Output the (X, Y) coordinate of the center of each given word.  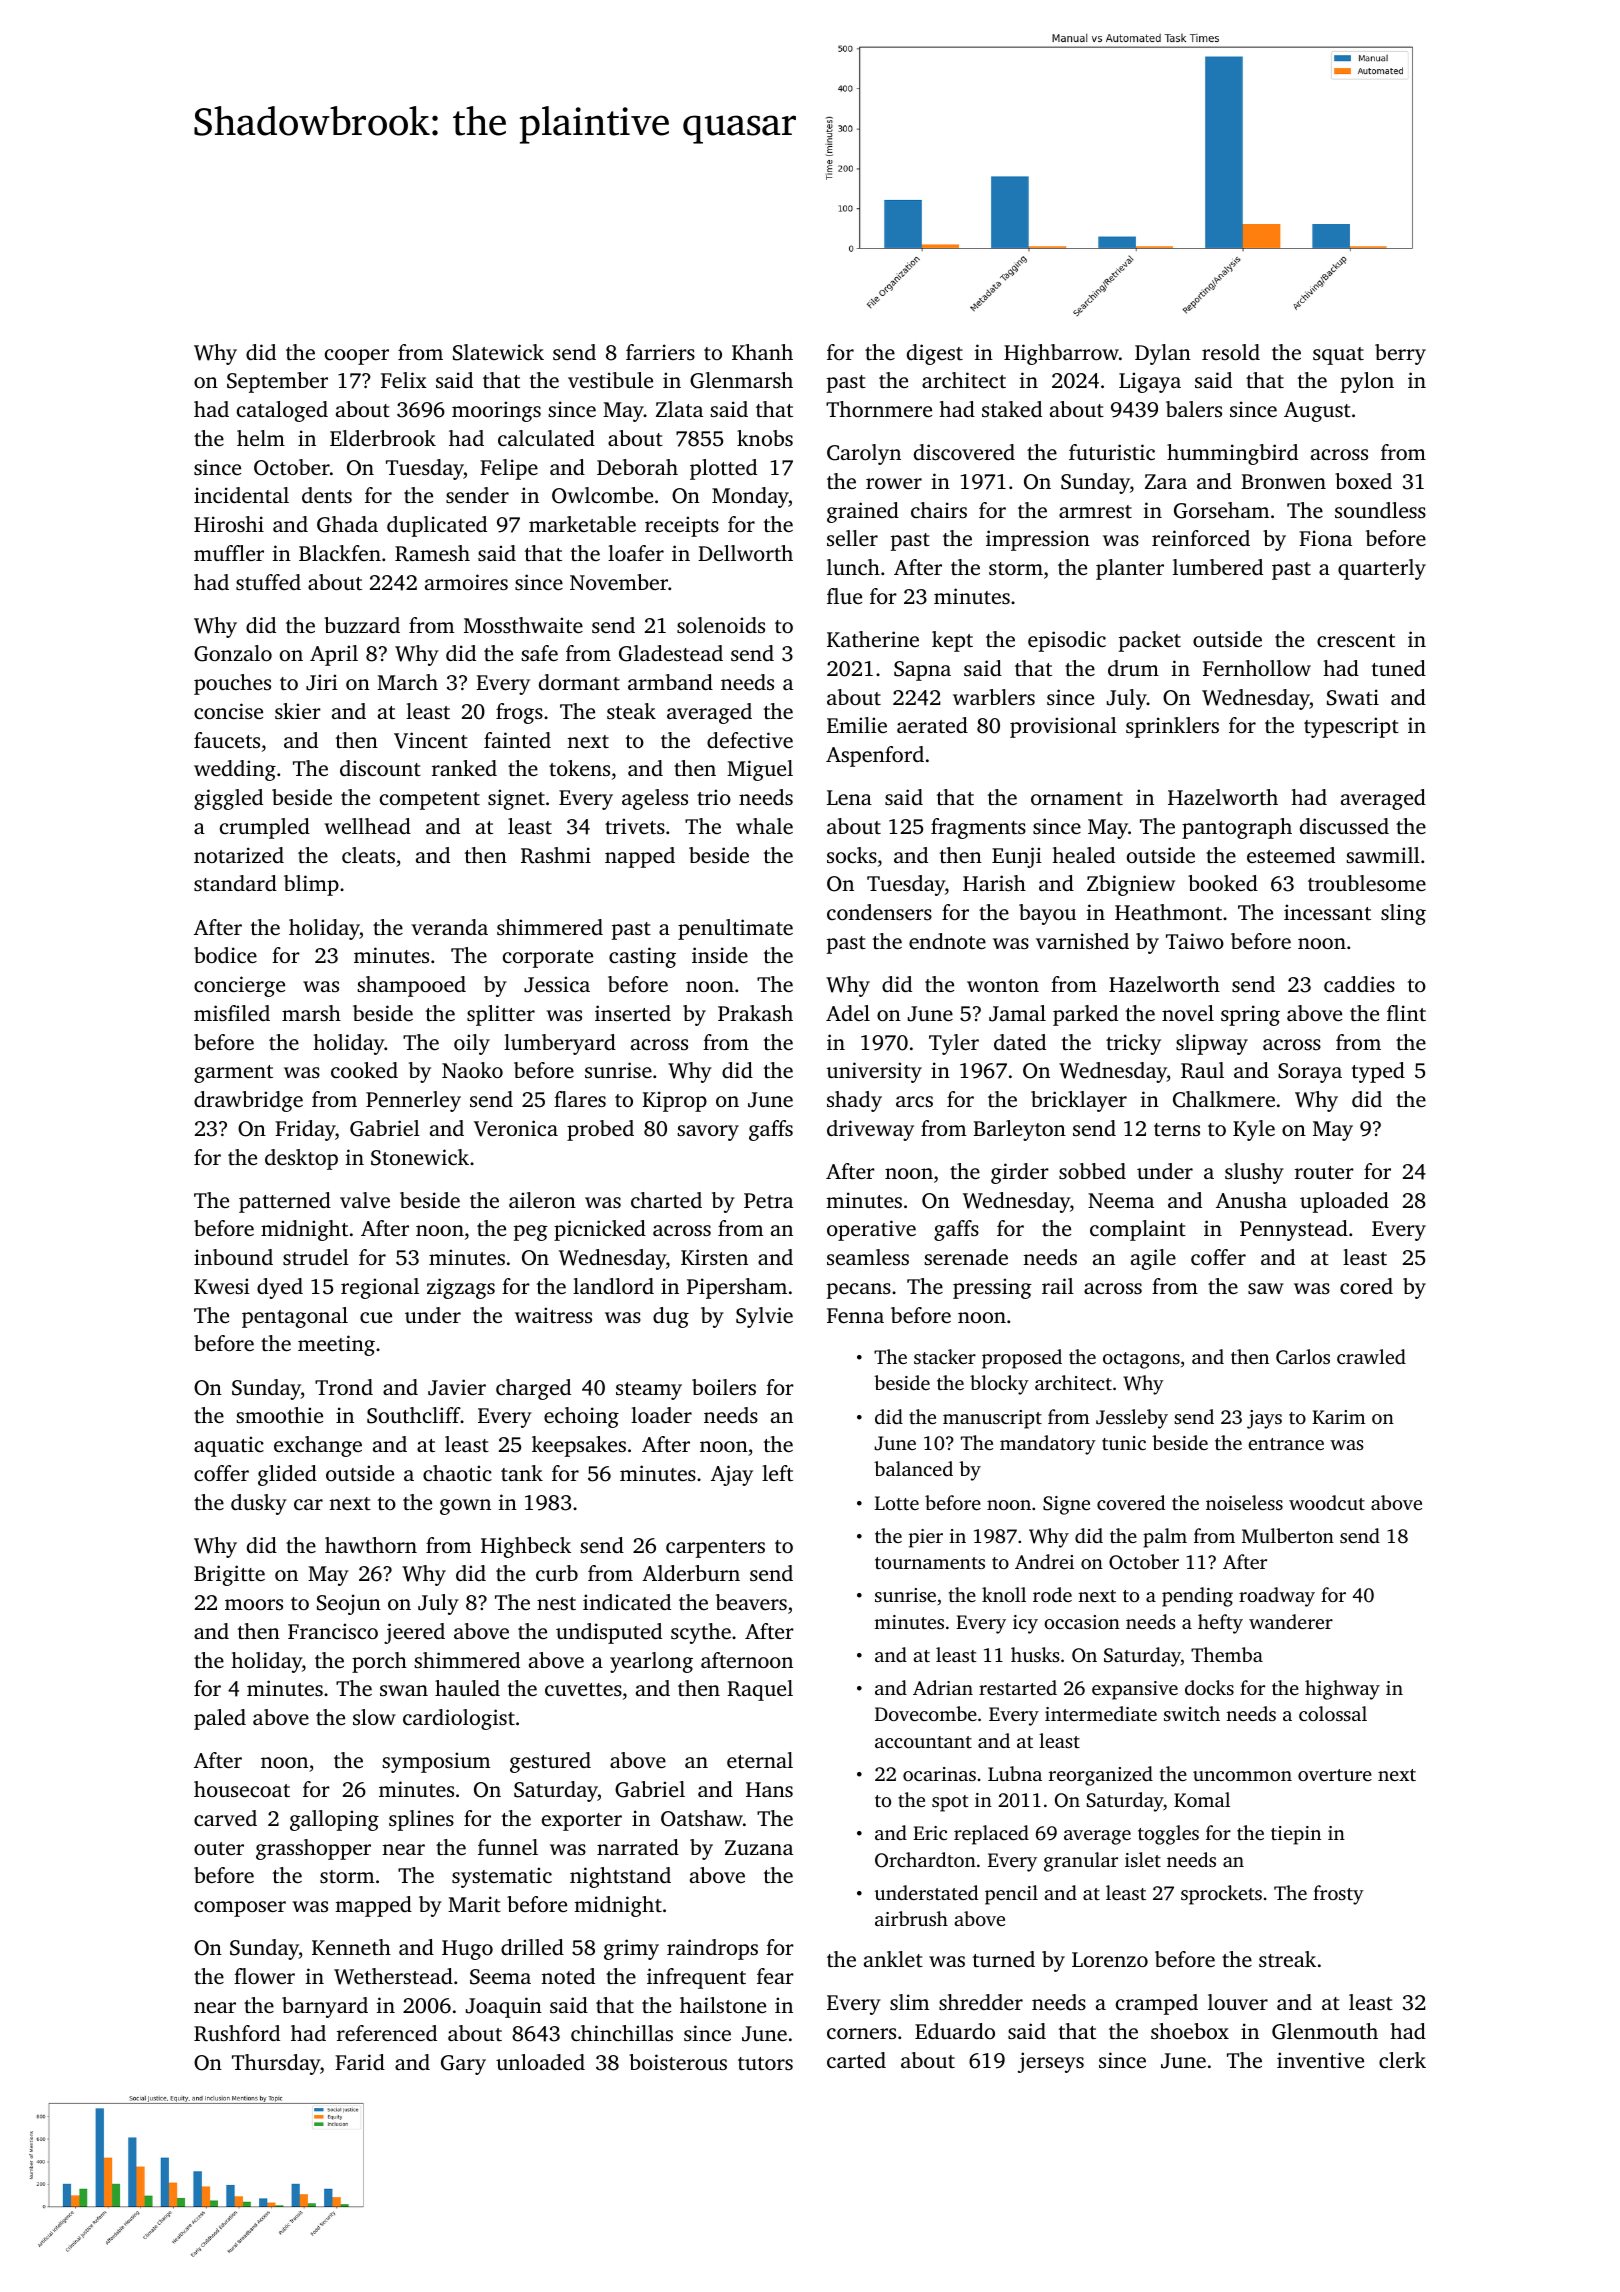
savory (708, 1133)
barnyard (325, 2007)
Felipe (509, 469)
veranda (449, 927)
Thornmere (879, 409)
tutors (765, 2063)
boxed (1363, 481)
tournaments (930, 1563)
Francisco (333, 1631)
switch (1192, 1713)
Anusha (1251, 1200)
